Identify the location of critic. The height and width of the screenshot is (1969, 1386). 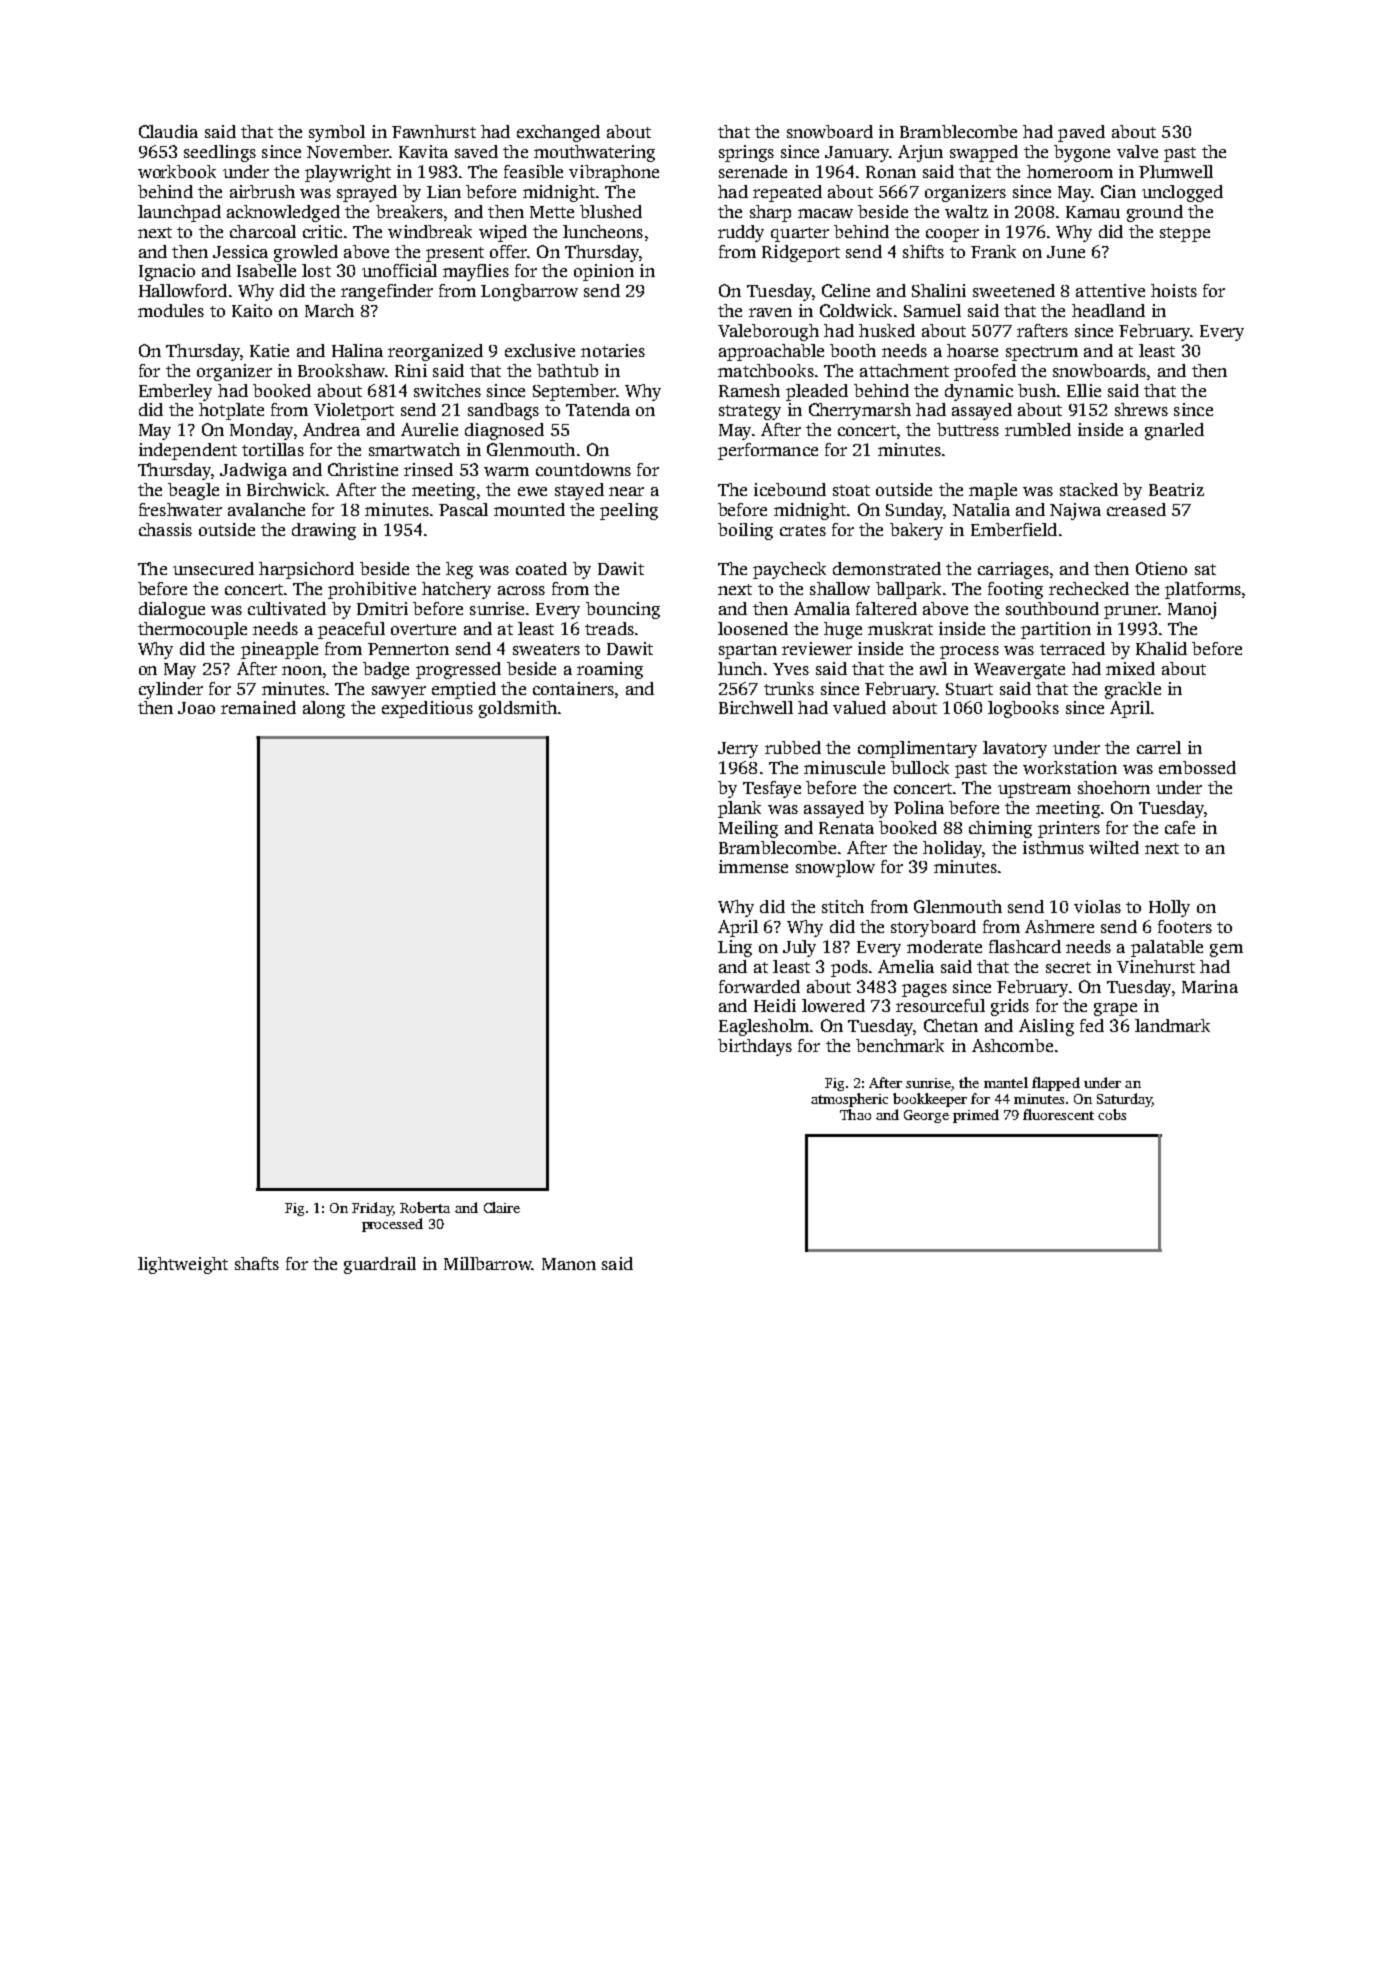
(322, 231).
